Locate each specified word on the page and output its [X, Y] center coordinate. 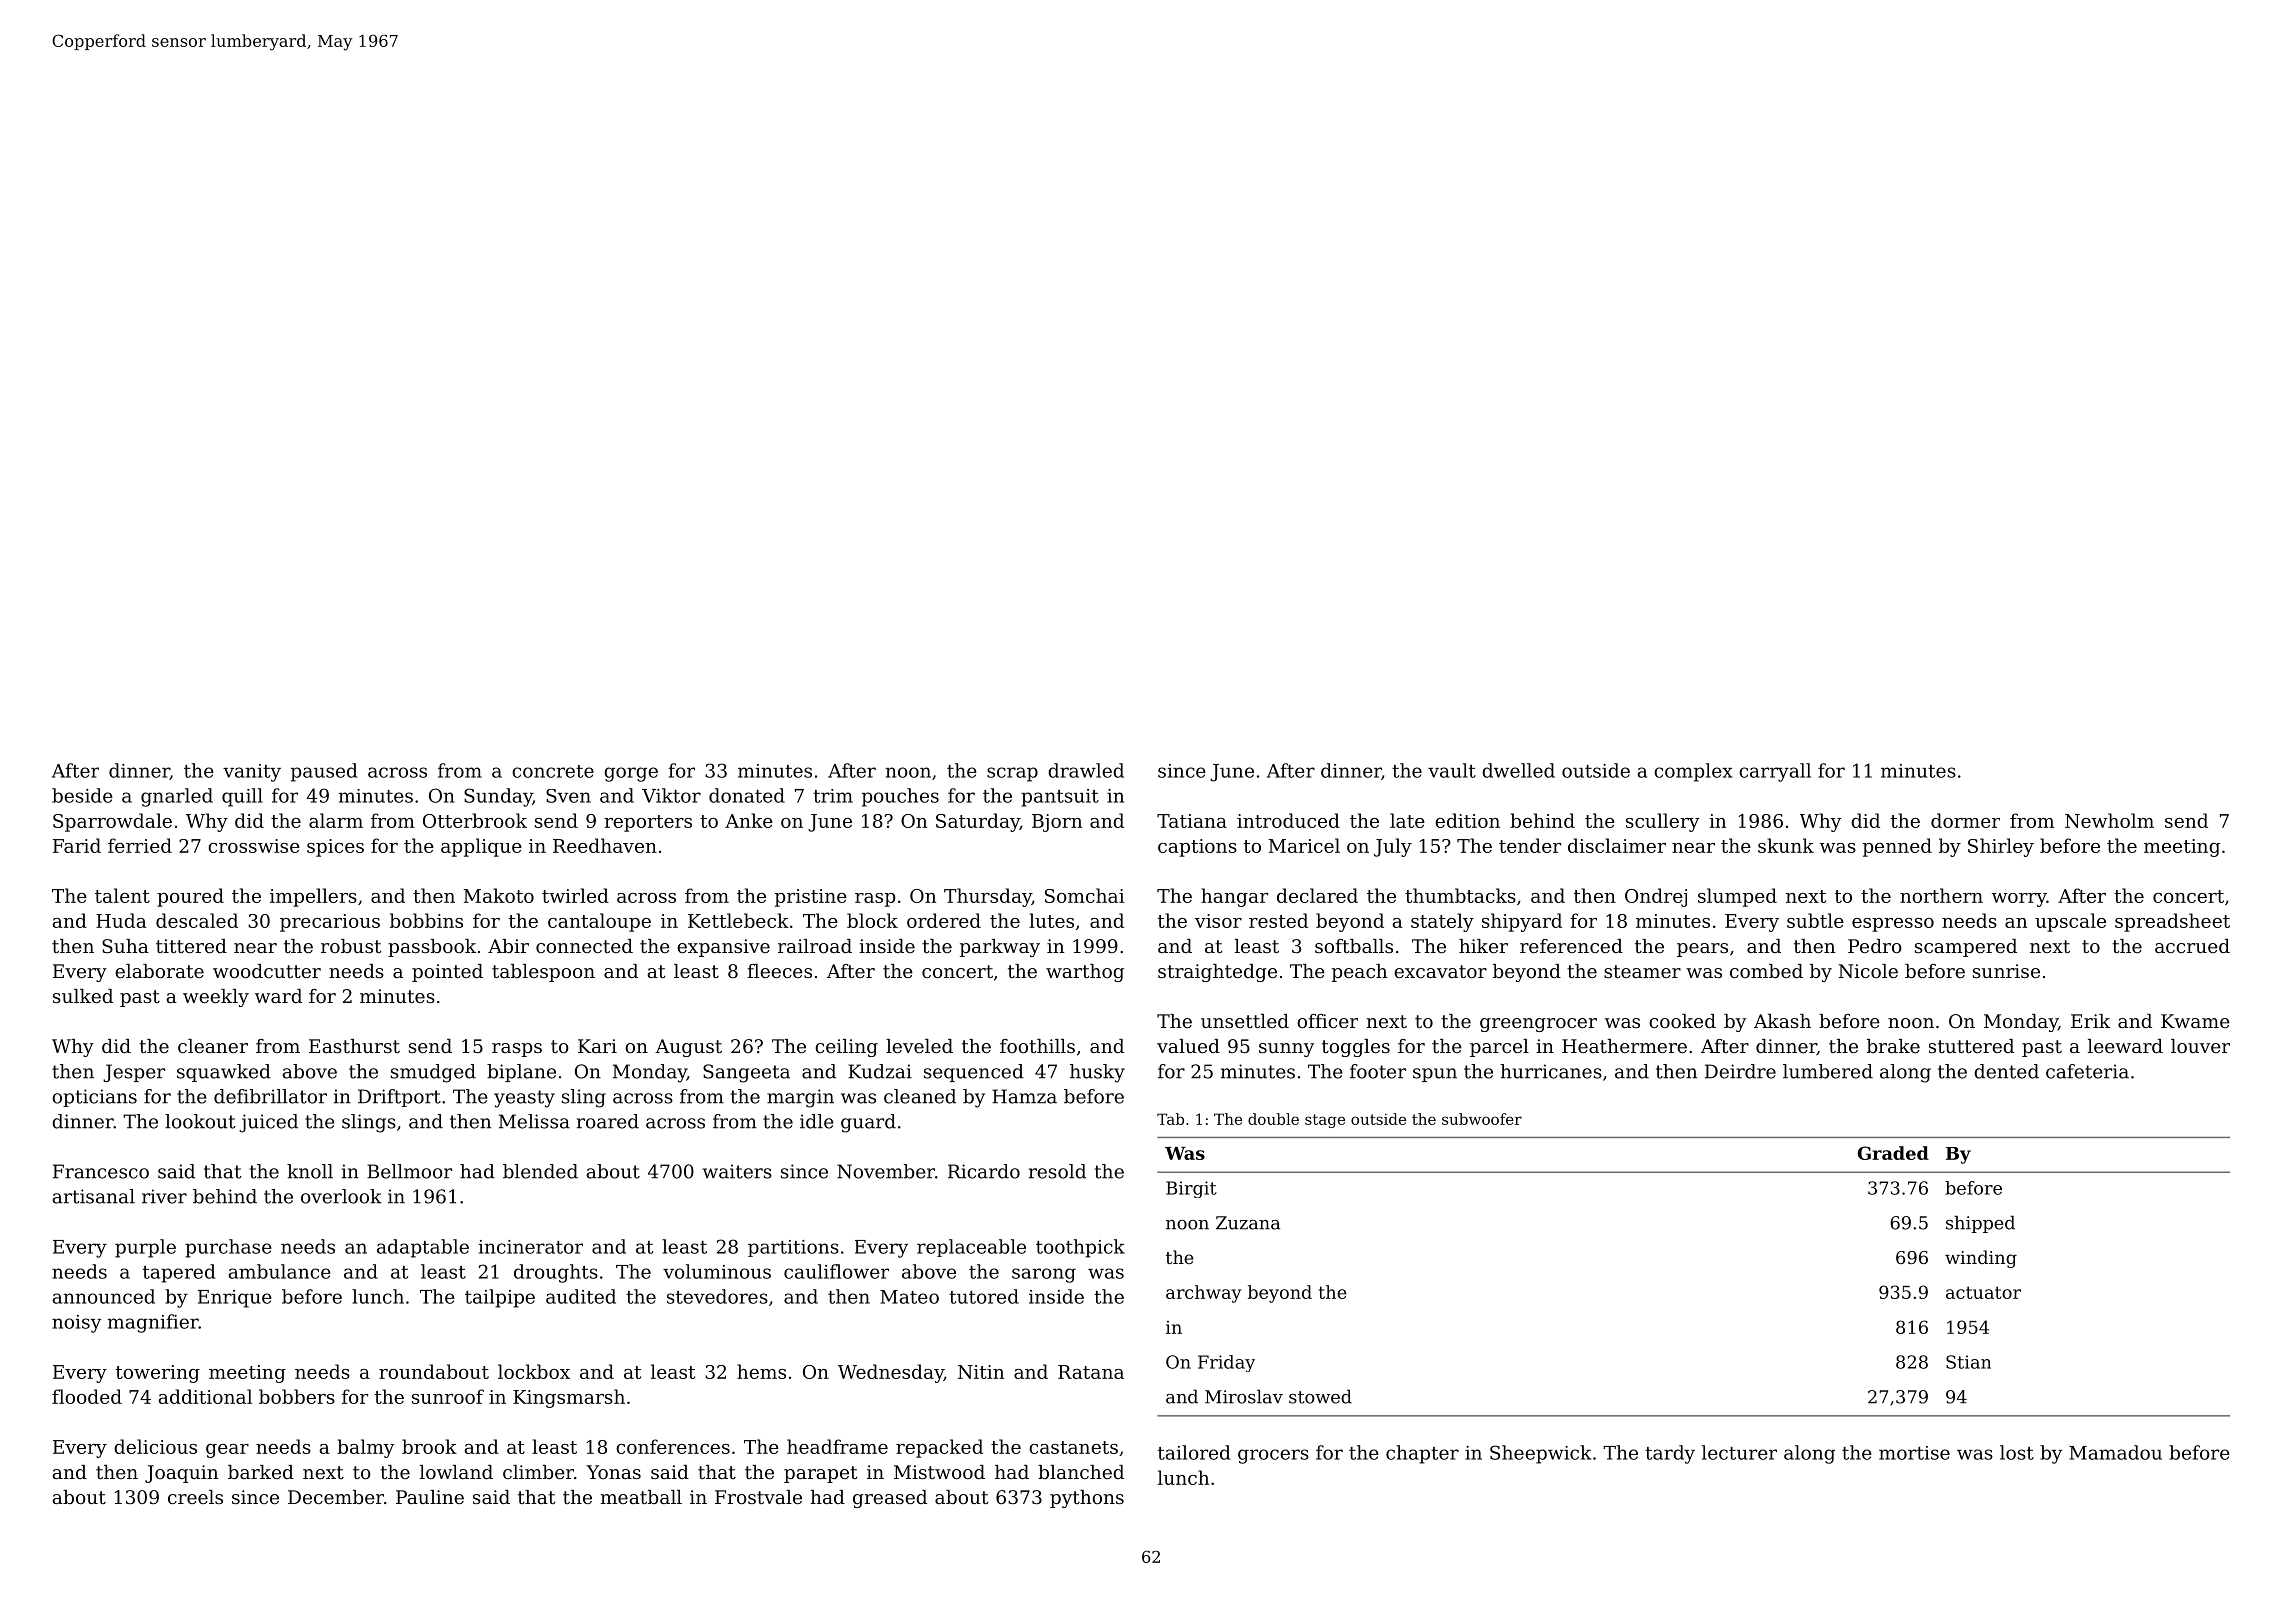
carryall [1775, 772]
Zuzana [1248, 1223]
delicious [155, 1446]
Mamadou [2115, 1452]
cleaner [213, 1046]
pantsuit [1060, 798]
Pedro [1875, 946]
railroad [815, 946]
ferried [140, 845]
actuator [1983, 1292]
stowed [1320, 1397]
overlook [341, 1196]
